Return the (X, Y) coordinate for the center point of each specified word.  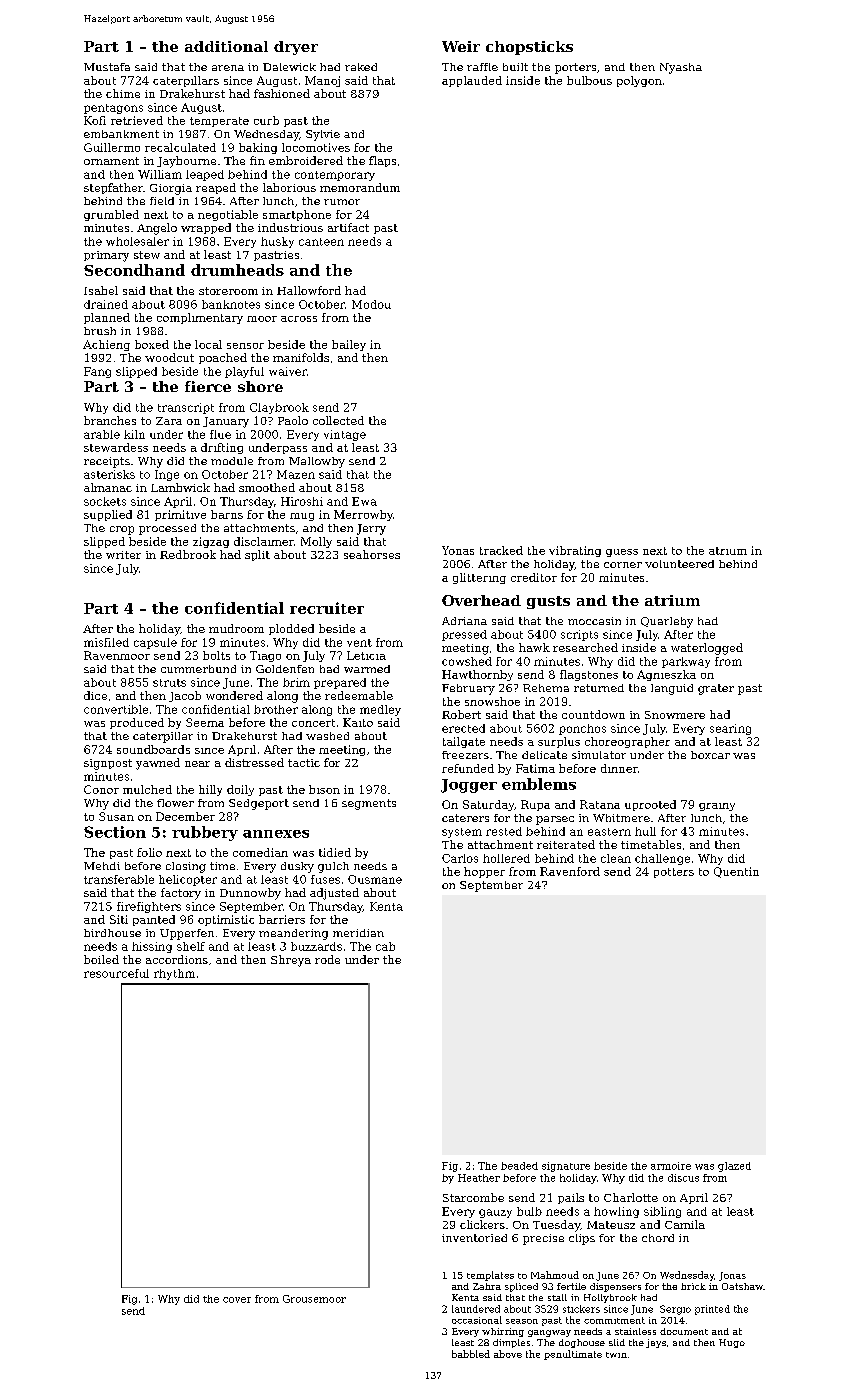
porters (575, 68)
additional (226, 46)
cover (237, 1300)
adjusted (334, 894)
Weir (461, 46)
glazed (734, 1167)
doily (240, 790)
